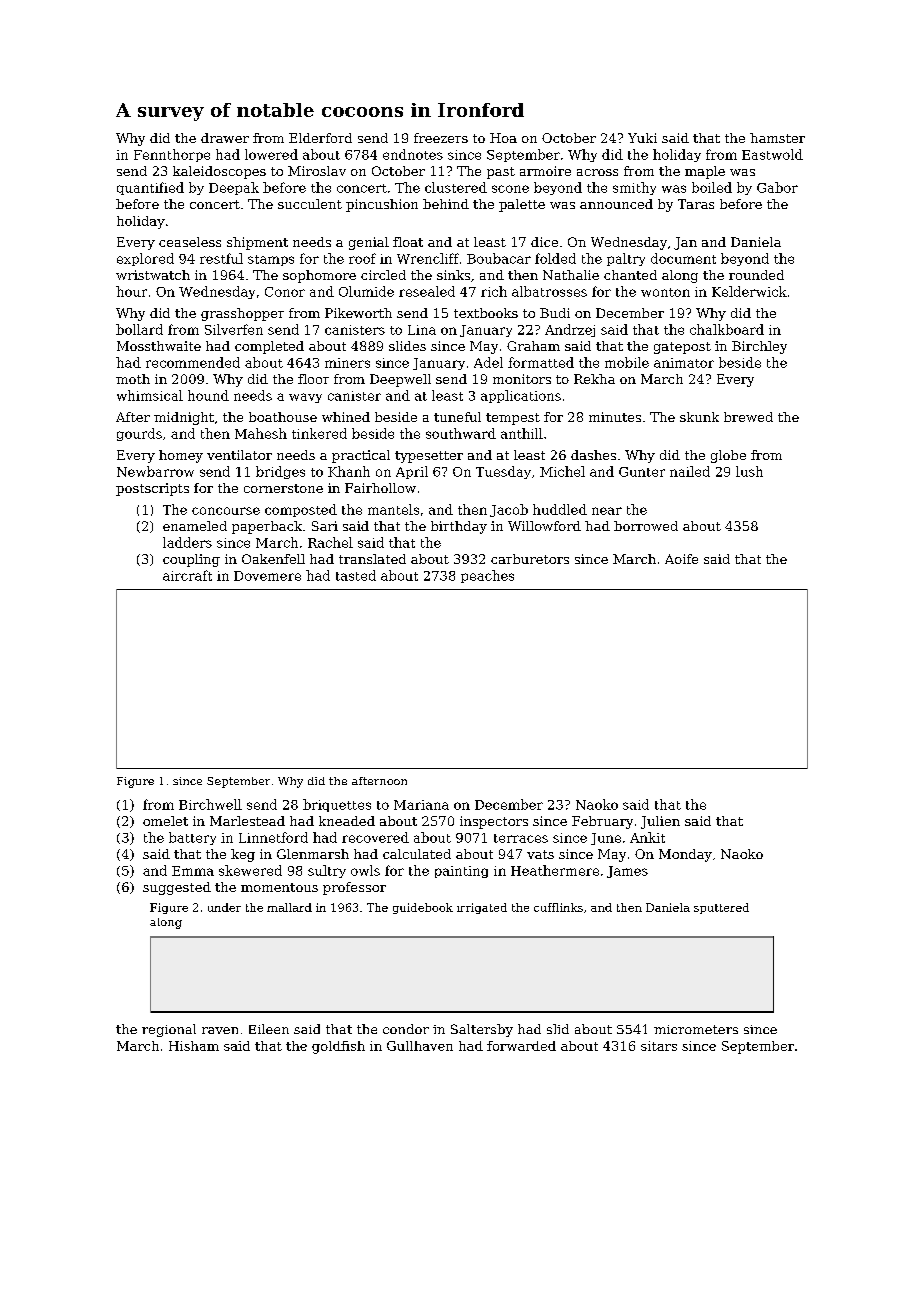 This document has width=924, height=1308. Describe the element at coordinates (544, 242) in the document. I see `dice` at that location.
